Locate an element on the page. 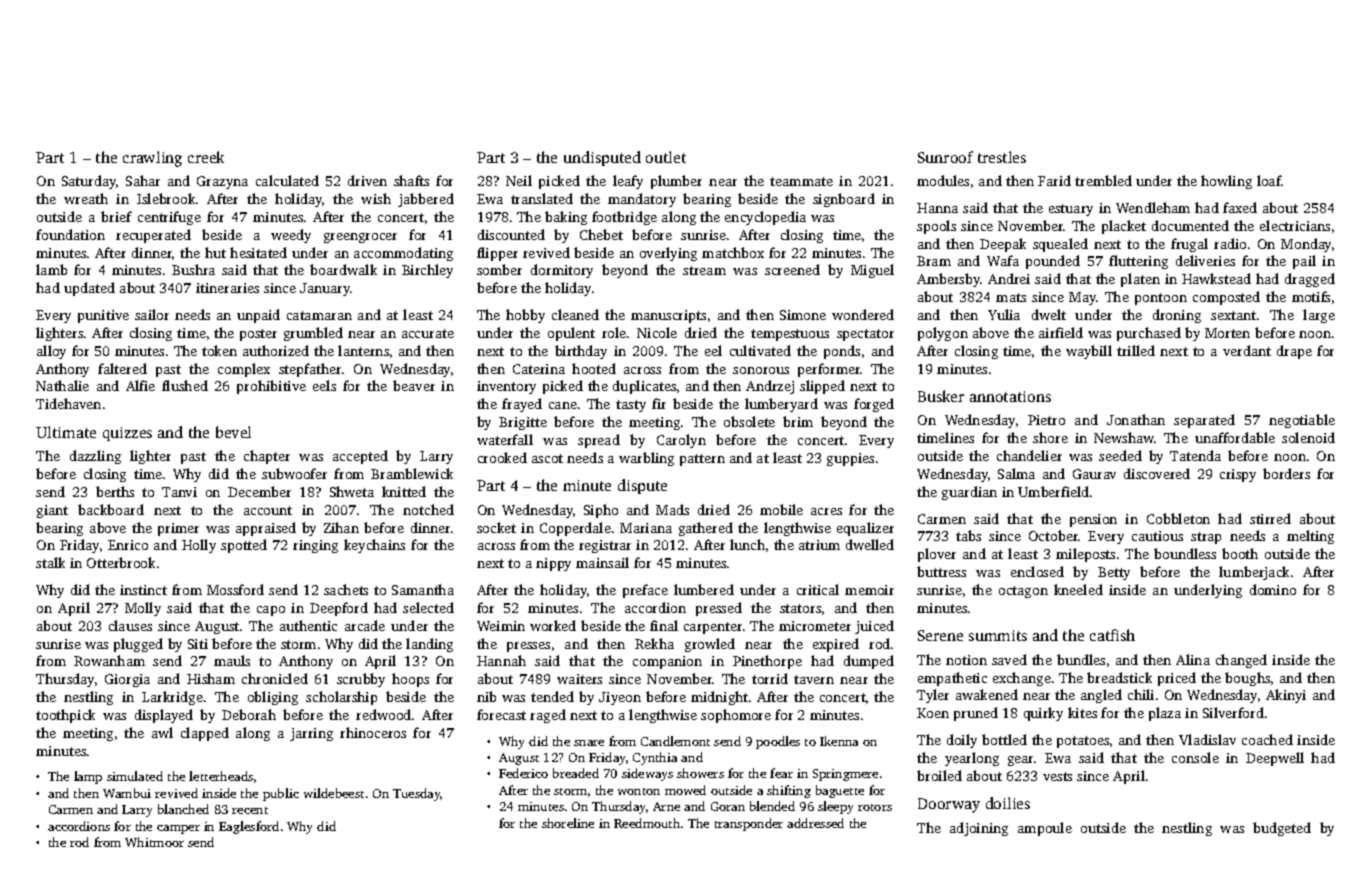 This page has width=1372, height=887. leafy is located at coordinates (628, 182).
